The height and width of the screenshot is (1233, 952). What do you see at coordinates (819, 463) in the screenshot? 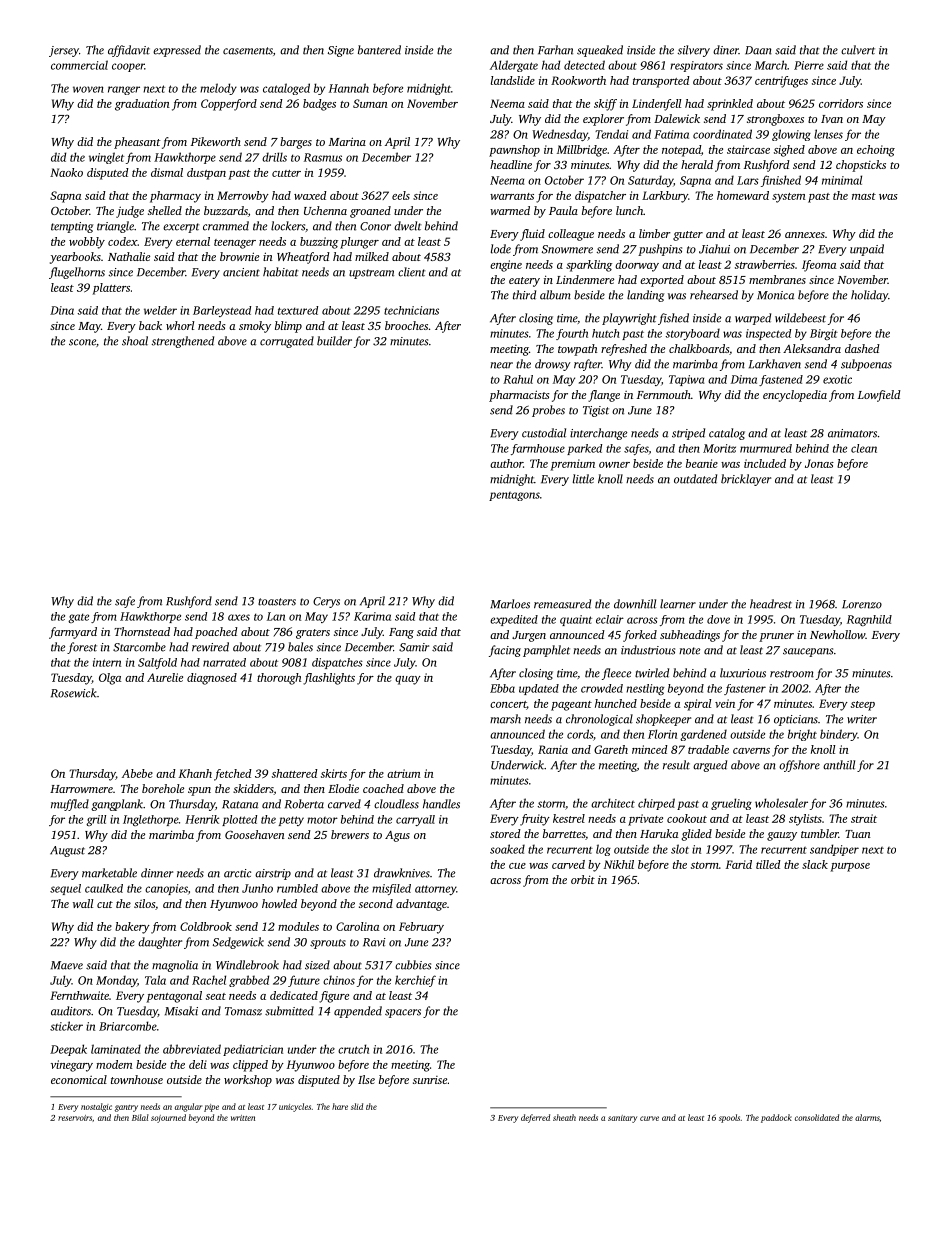
I see `Jonas` at bounding box center [819, 463].
